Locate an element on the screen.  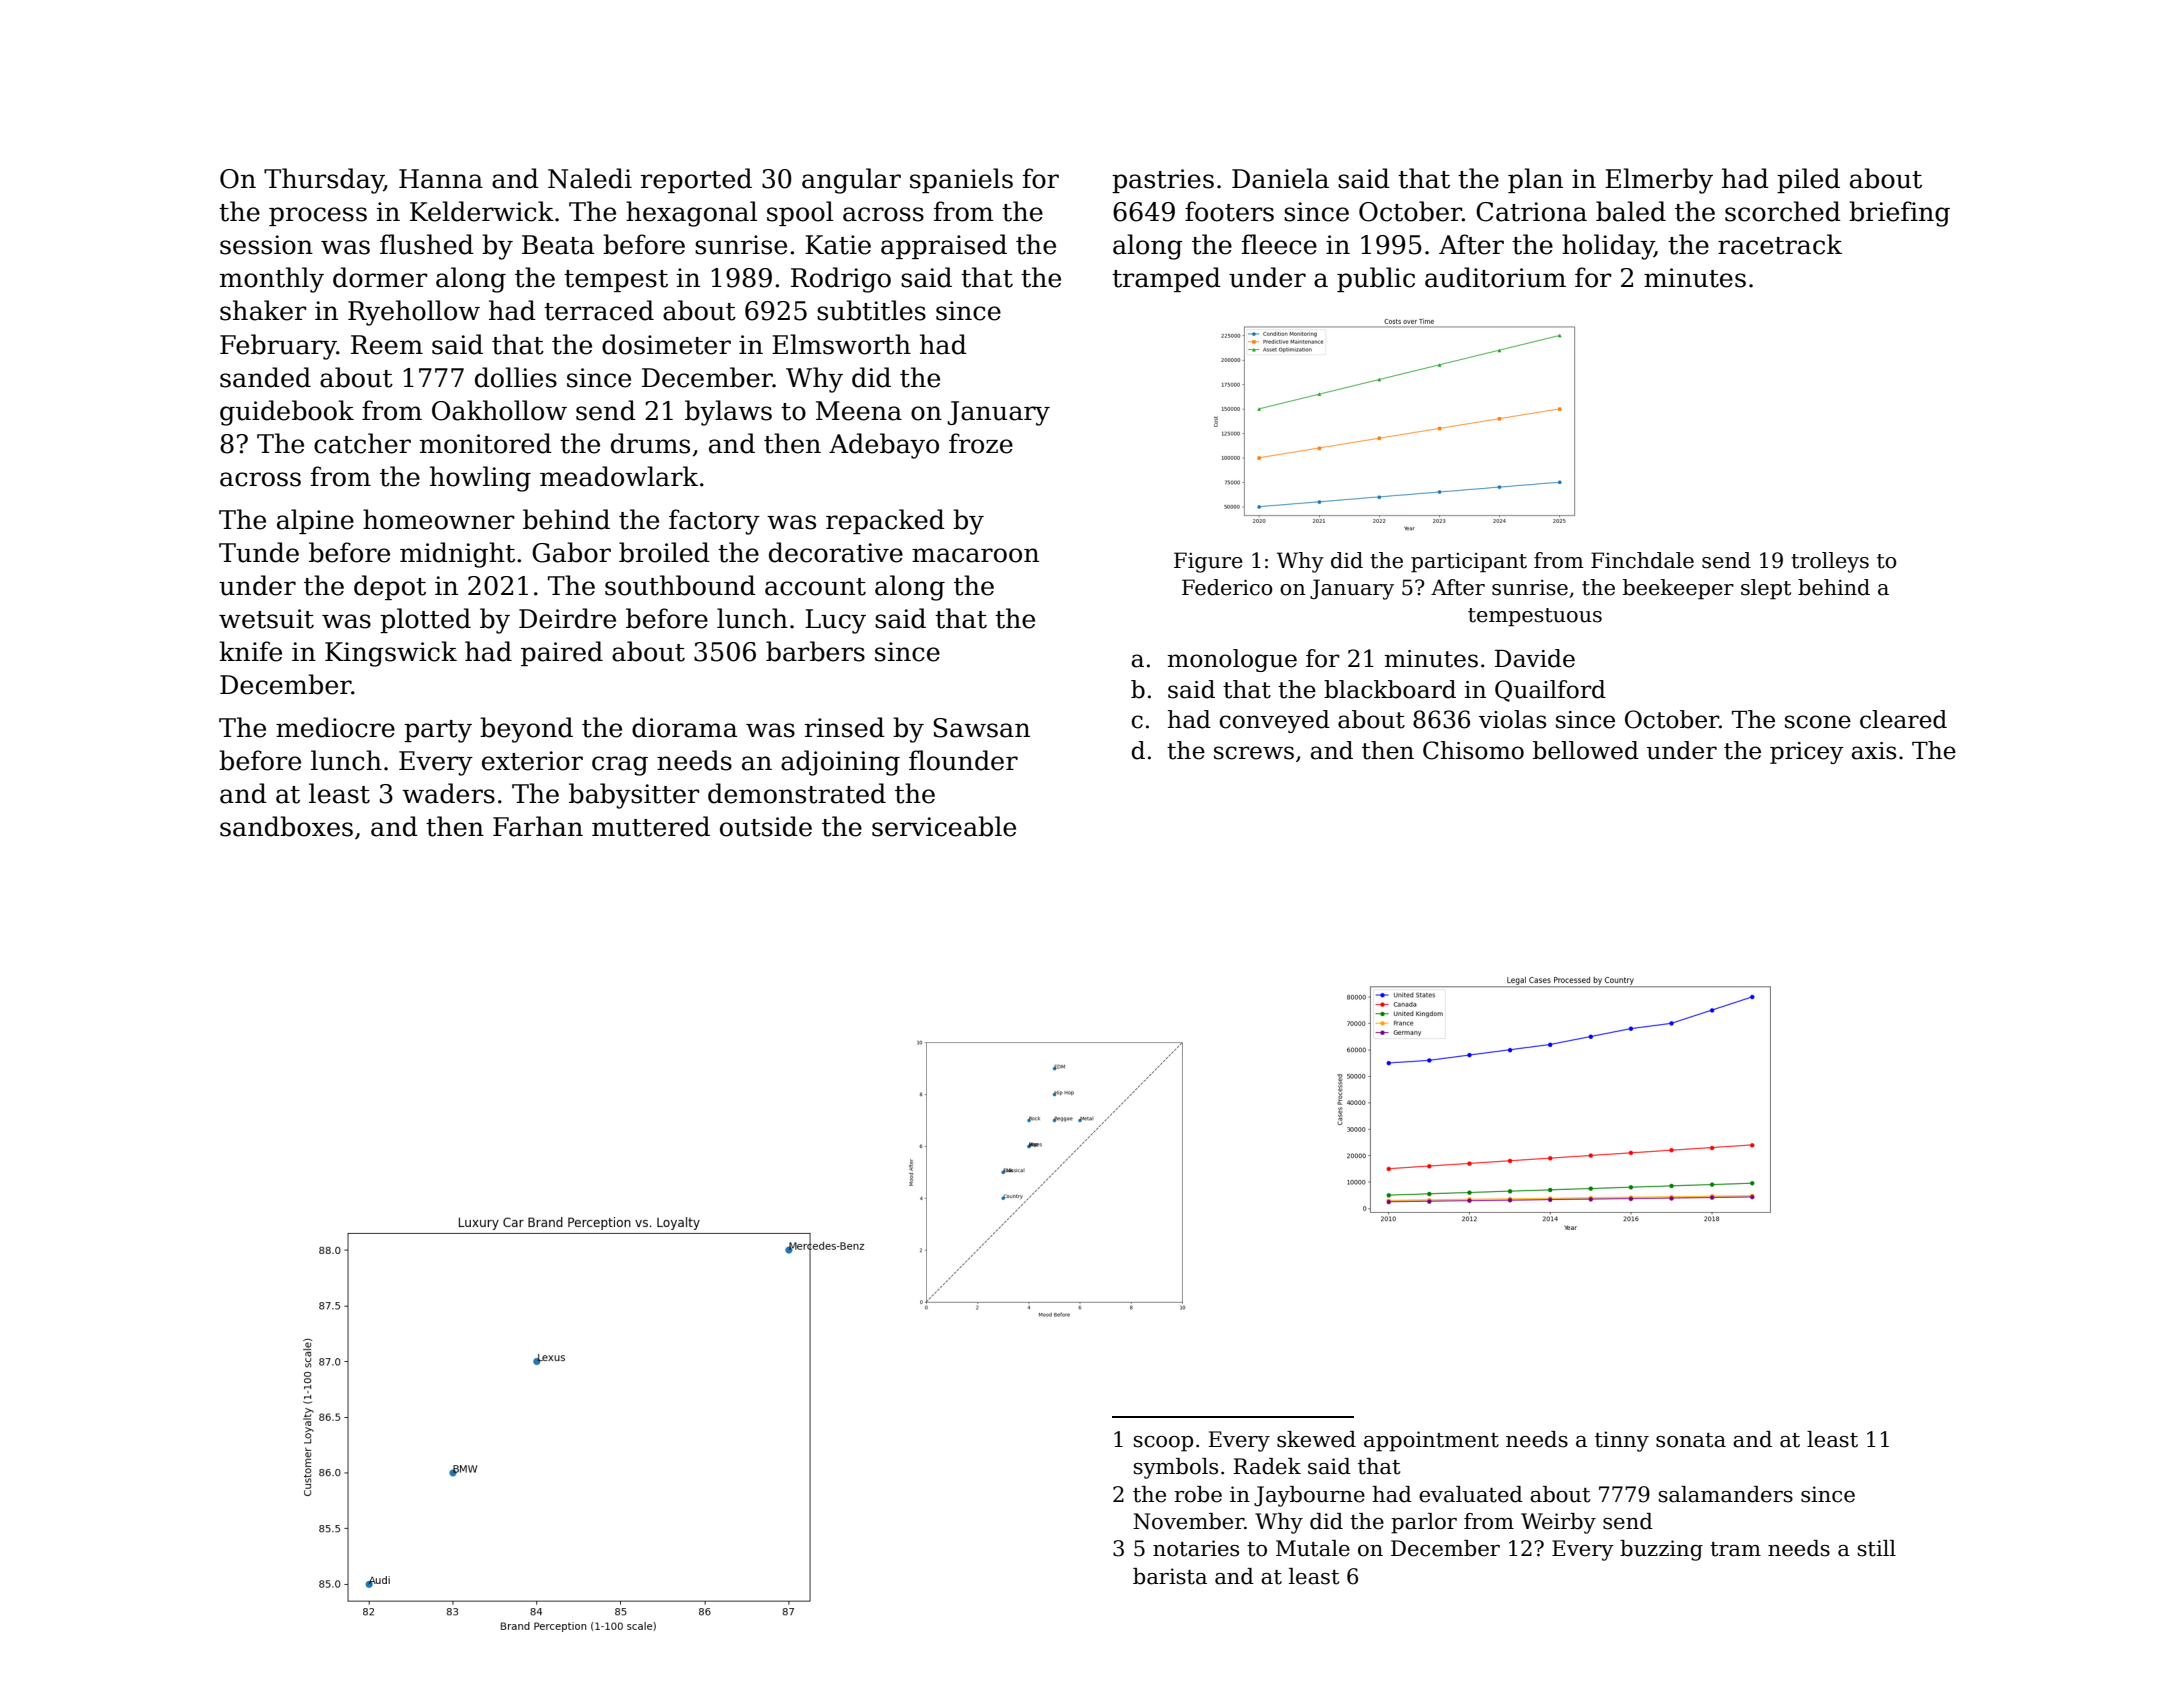
sonata is located at coordinates (1691, 1440).
